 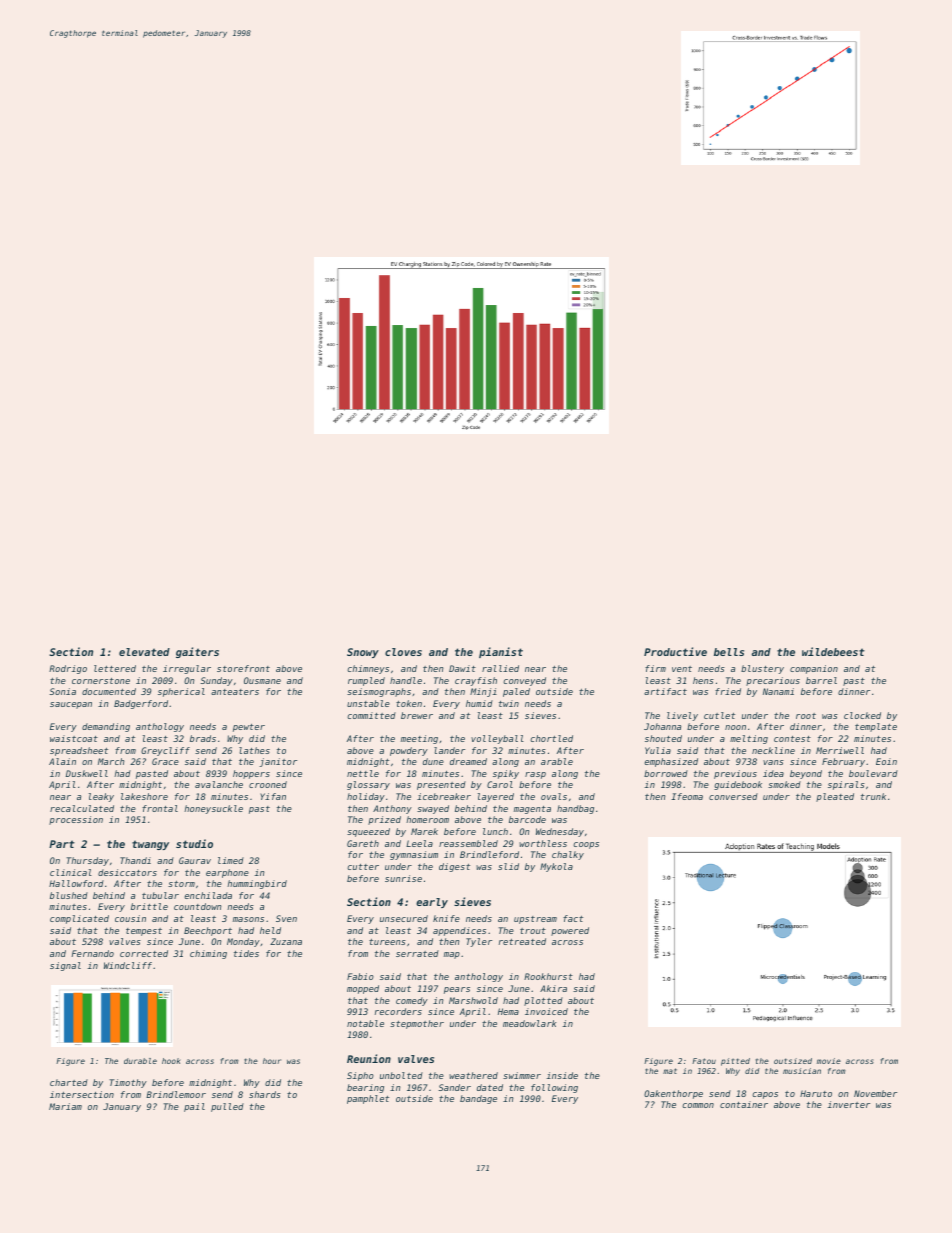 I want to click on anteaters, so click(x=235, y=692).
